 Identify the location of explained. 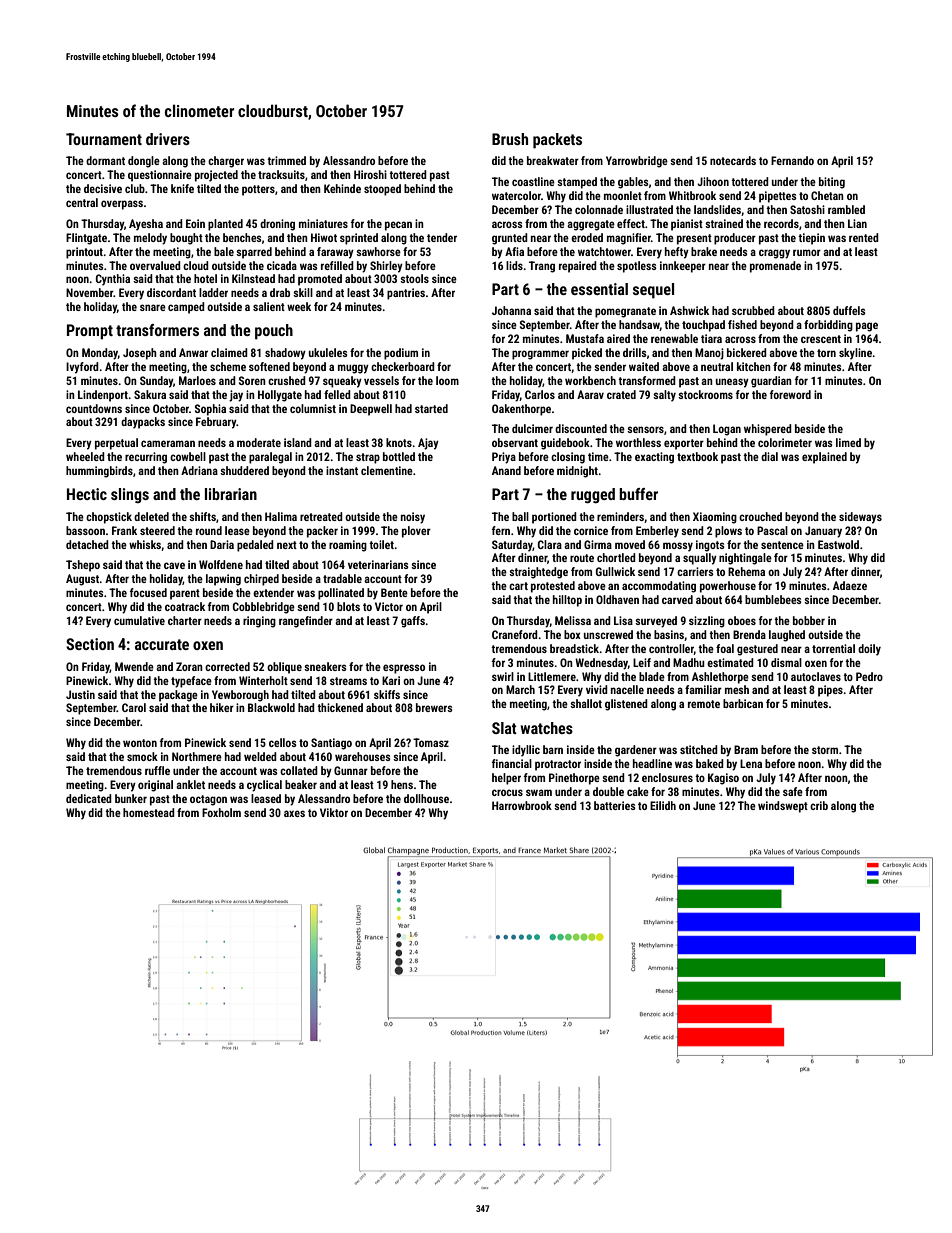
(824, 458).
